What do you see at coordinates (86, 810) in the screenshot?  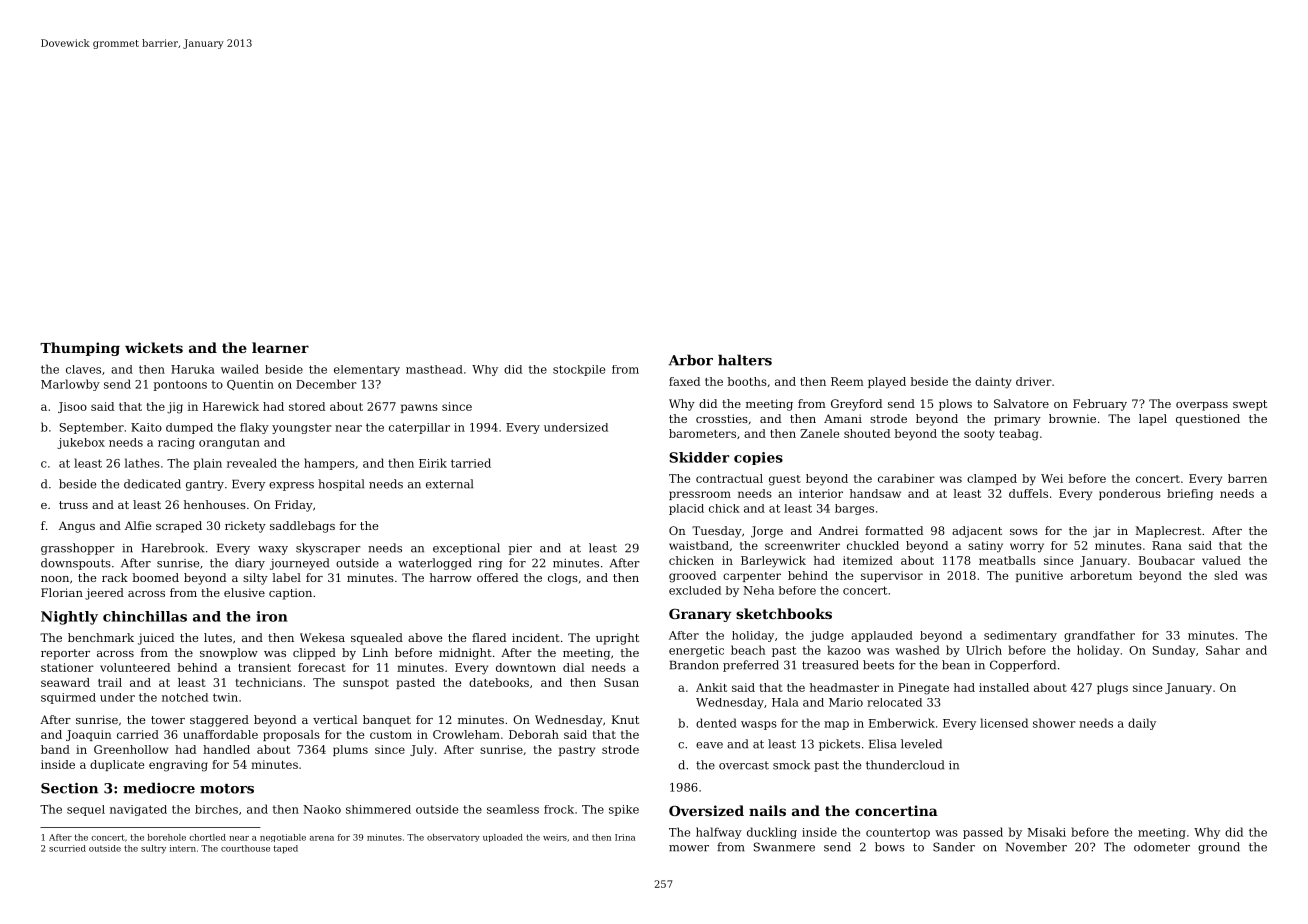 I see `sequel` at bounding box center [86, 810].
